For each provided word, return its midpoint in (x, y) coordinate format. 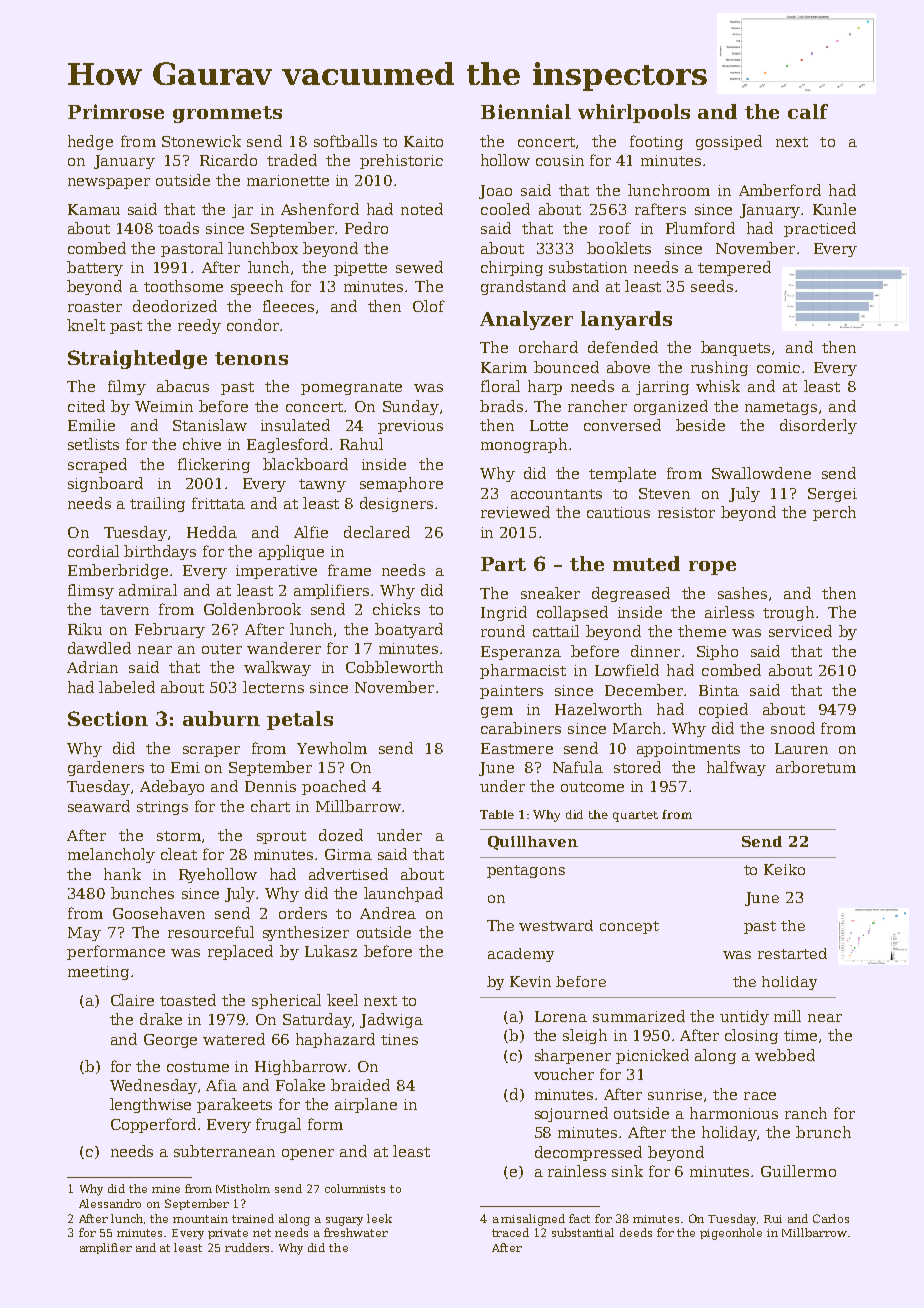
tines (399, 1039)
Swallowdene (761, 473)
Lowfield (627, 670)
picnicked (652, 1056)
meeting (98, 973)
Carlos (831, 1218)
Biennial (526, 111)
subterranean (224, 1151)
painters (511, 692)
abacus (183, 386)
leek (379, 1218)
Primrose (116, 111)
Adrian (92, 667)
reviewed (515, 512)
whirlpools (634, 113)
